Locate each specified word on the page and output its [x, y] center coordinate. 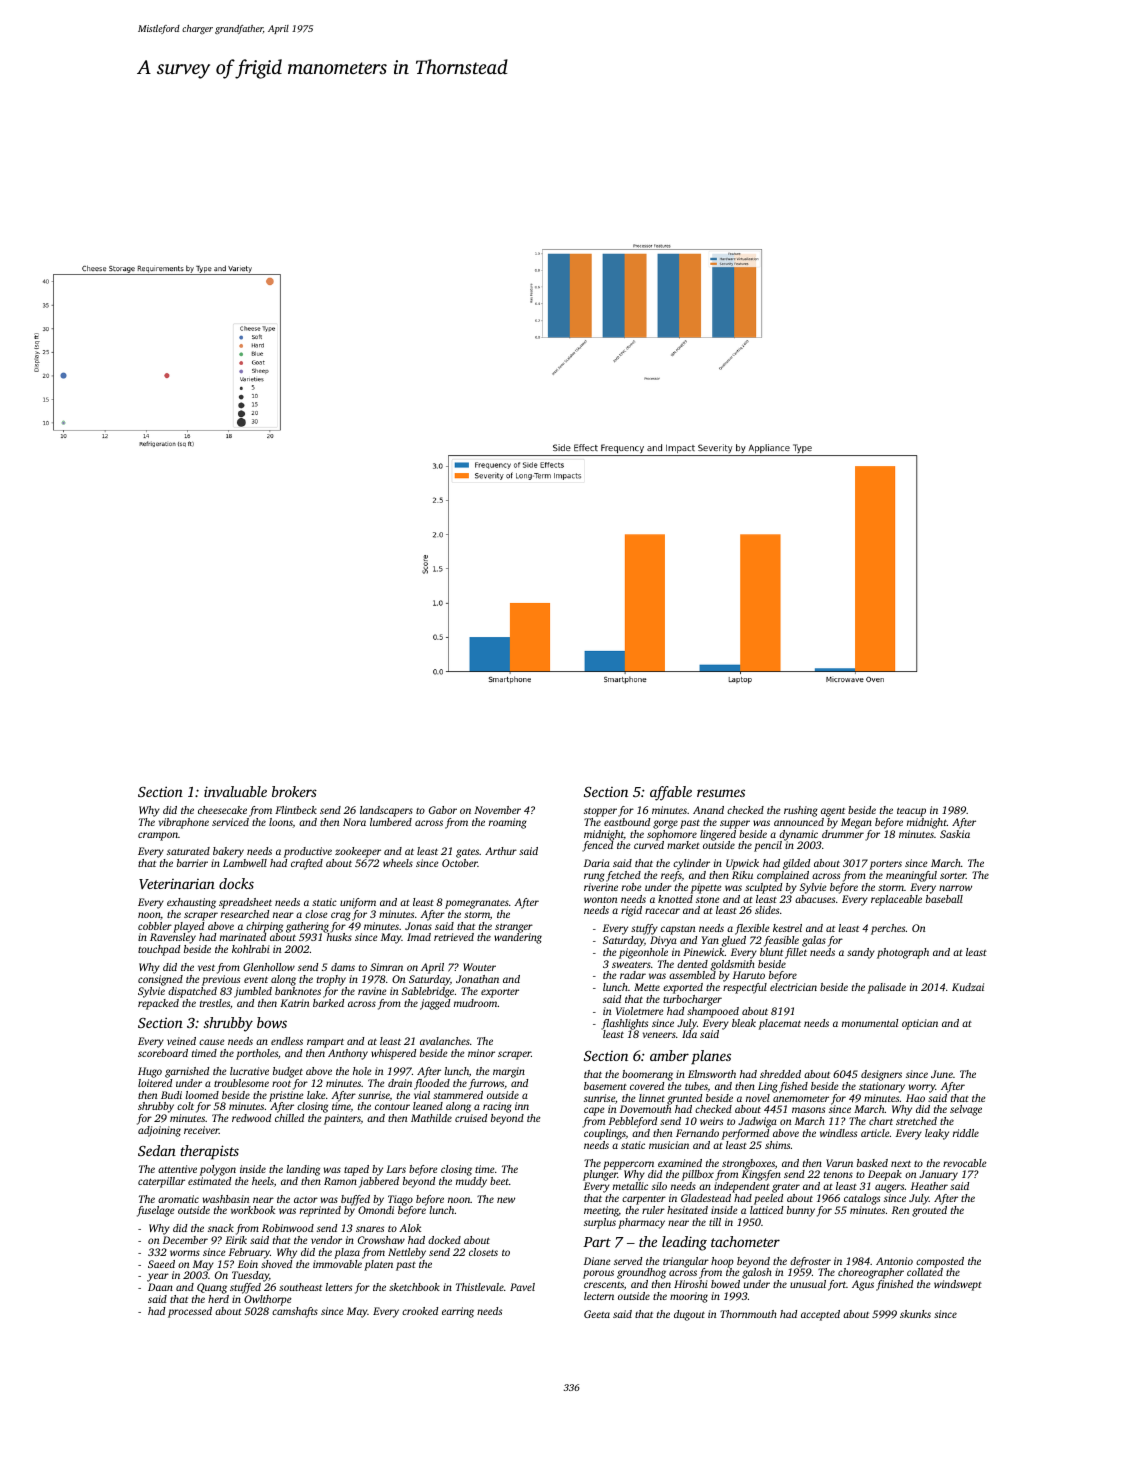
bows [272, 1022]
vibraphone [184, 823]
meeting [601, 1211]
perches [888, 929]
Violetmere [640, 1011]
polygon [218, 1170]
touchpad [159, 950]
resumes [721, 793]
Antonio [894, 1261]
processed [190, 1312]
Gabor [443, 810]
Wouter [479, 967]
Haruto [749, 975]
